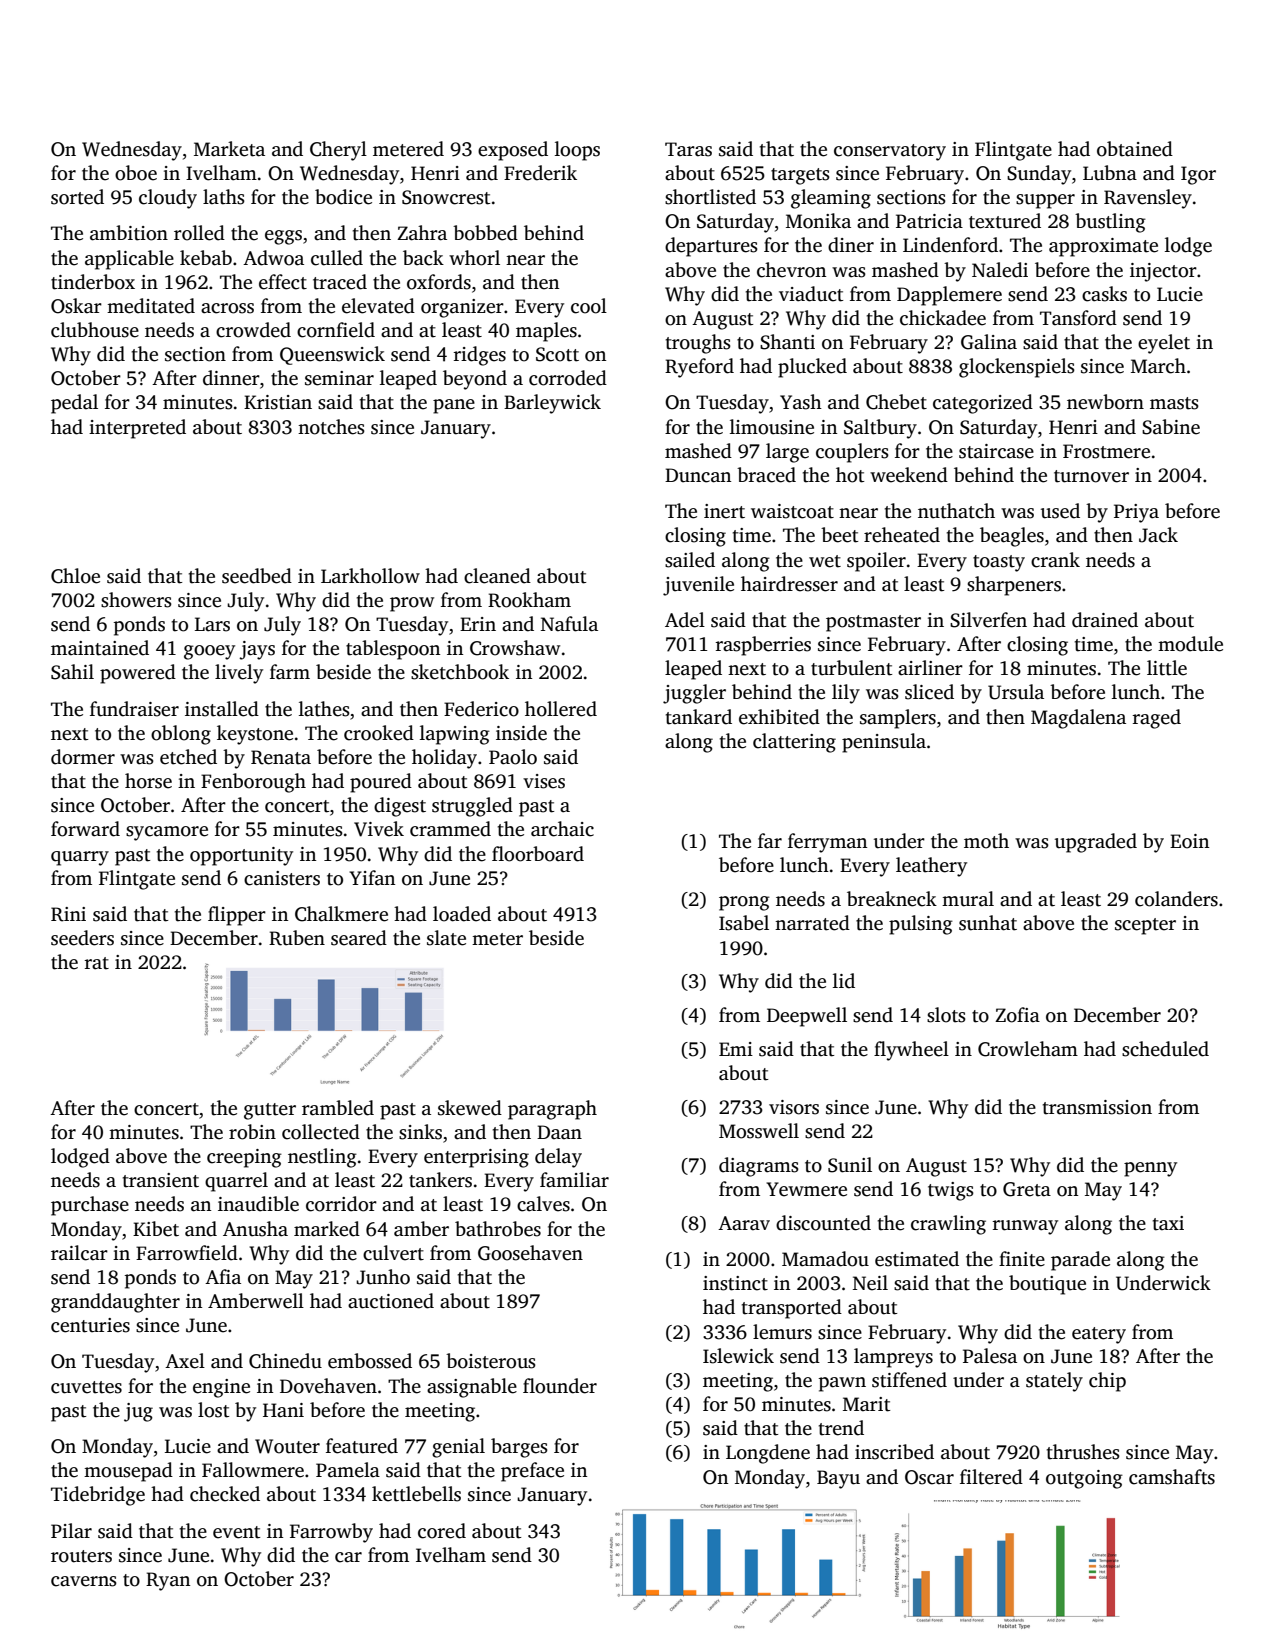  Describe the element at coordinates (1028, 1049) in the screenshot. I see `Crowleham` at that location.
